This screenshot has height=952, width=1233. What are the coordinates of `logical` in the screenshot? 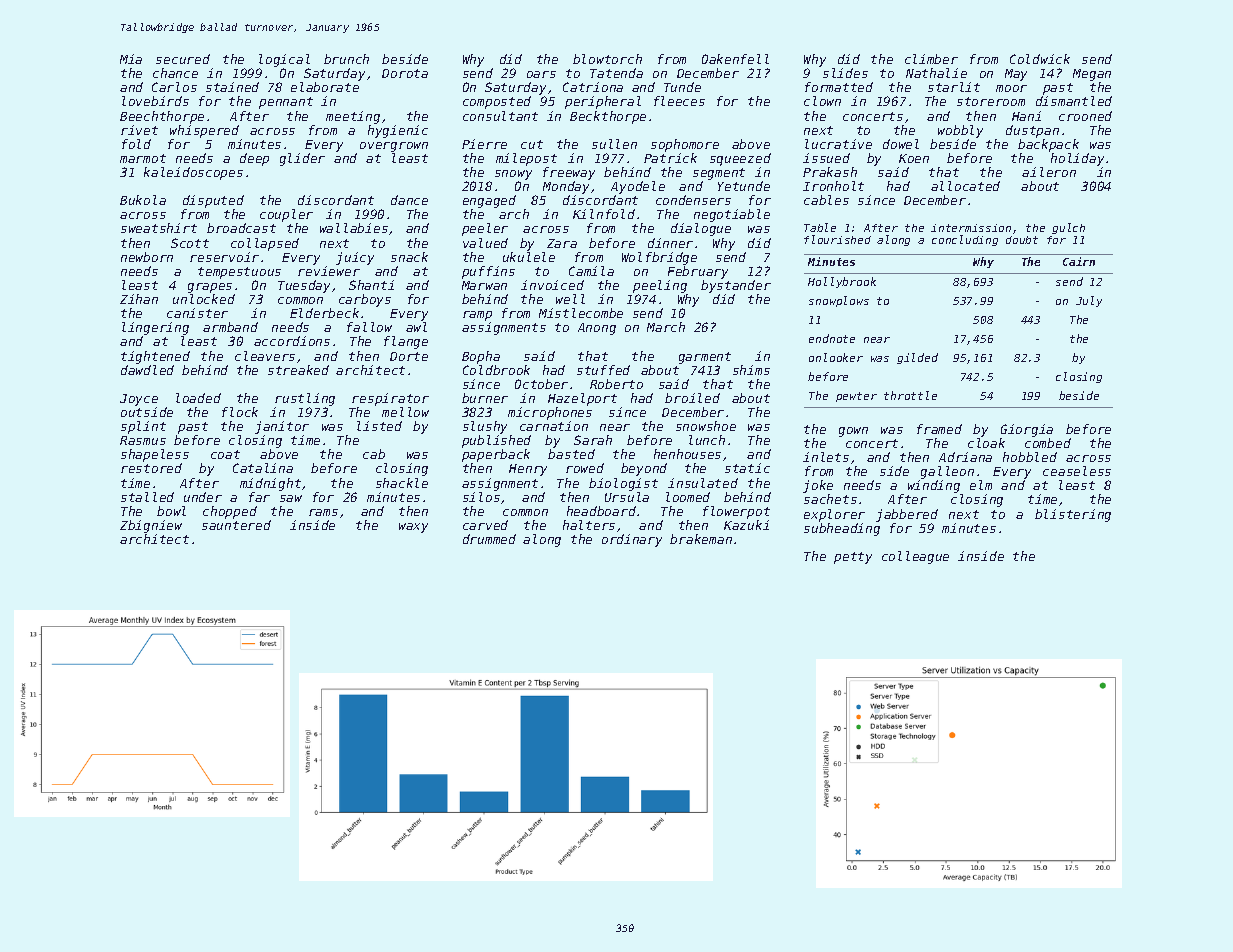 It's located at (284, 60).
